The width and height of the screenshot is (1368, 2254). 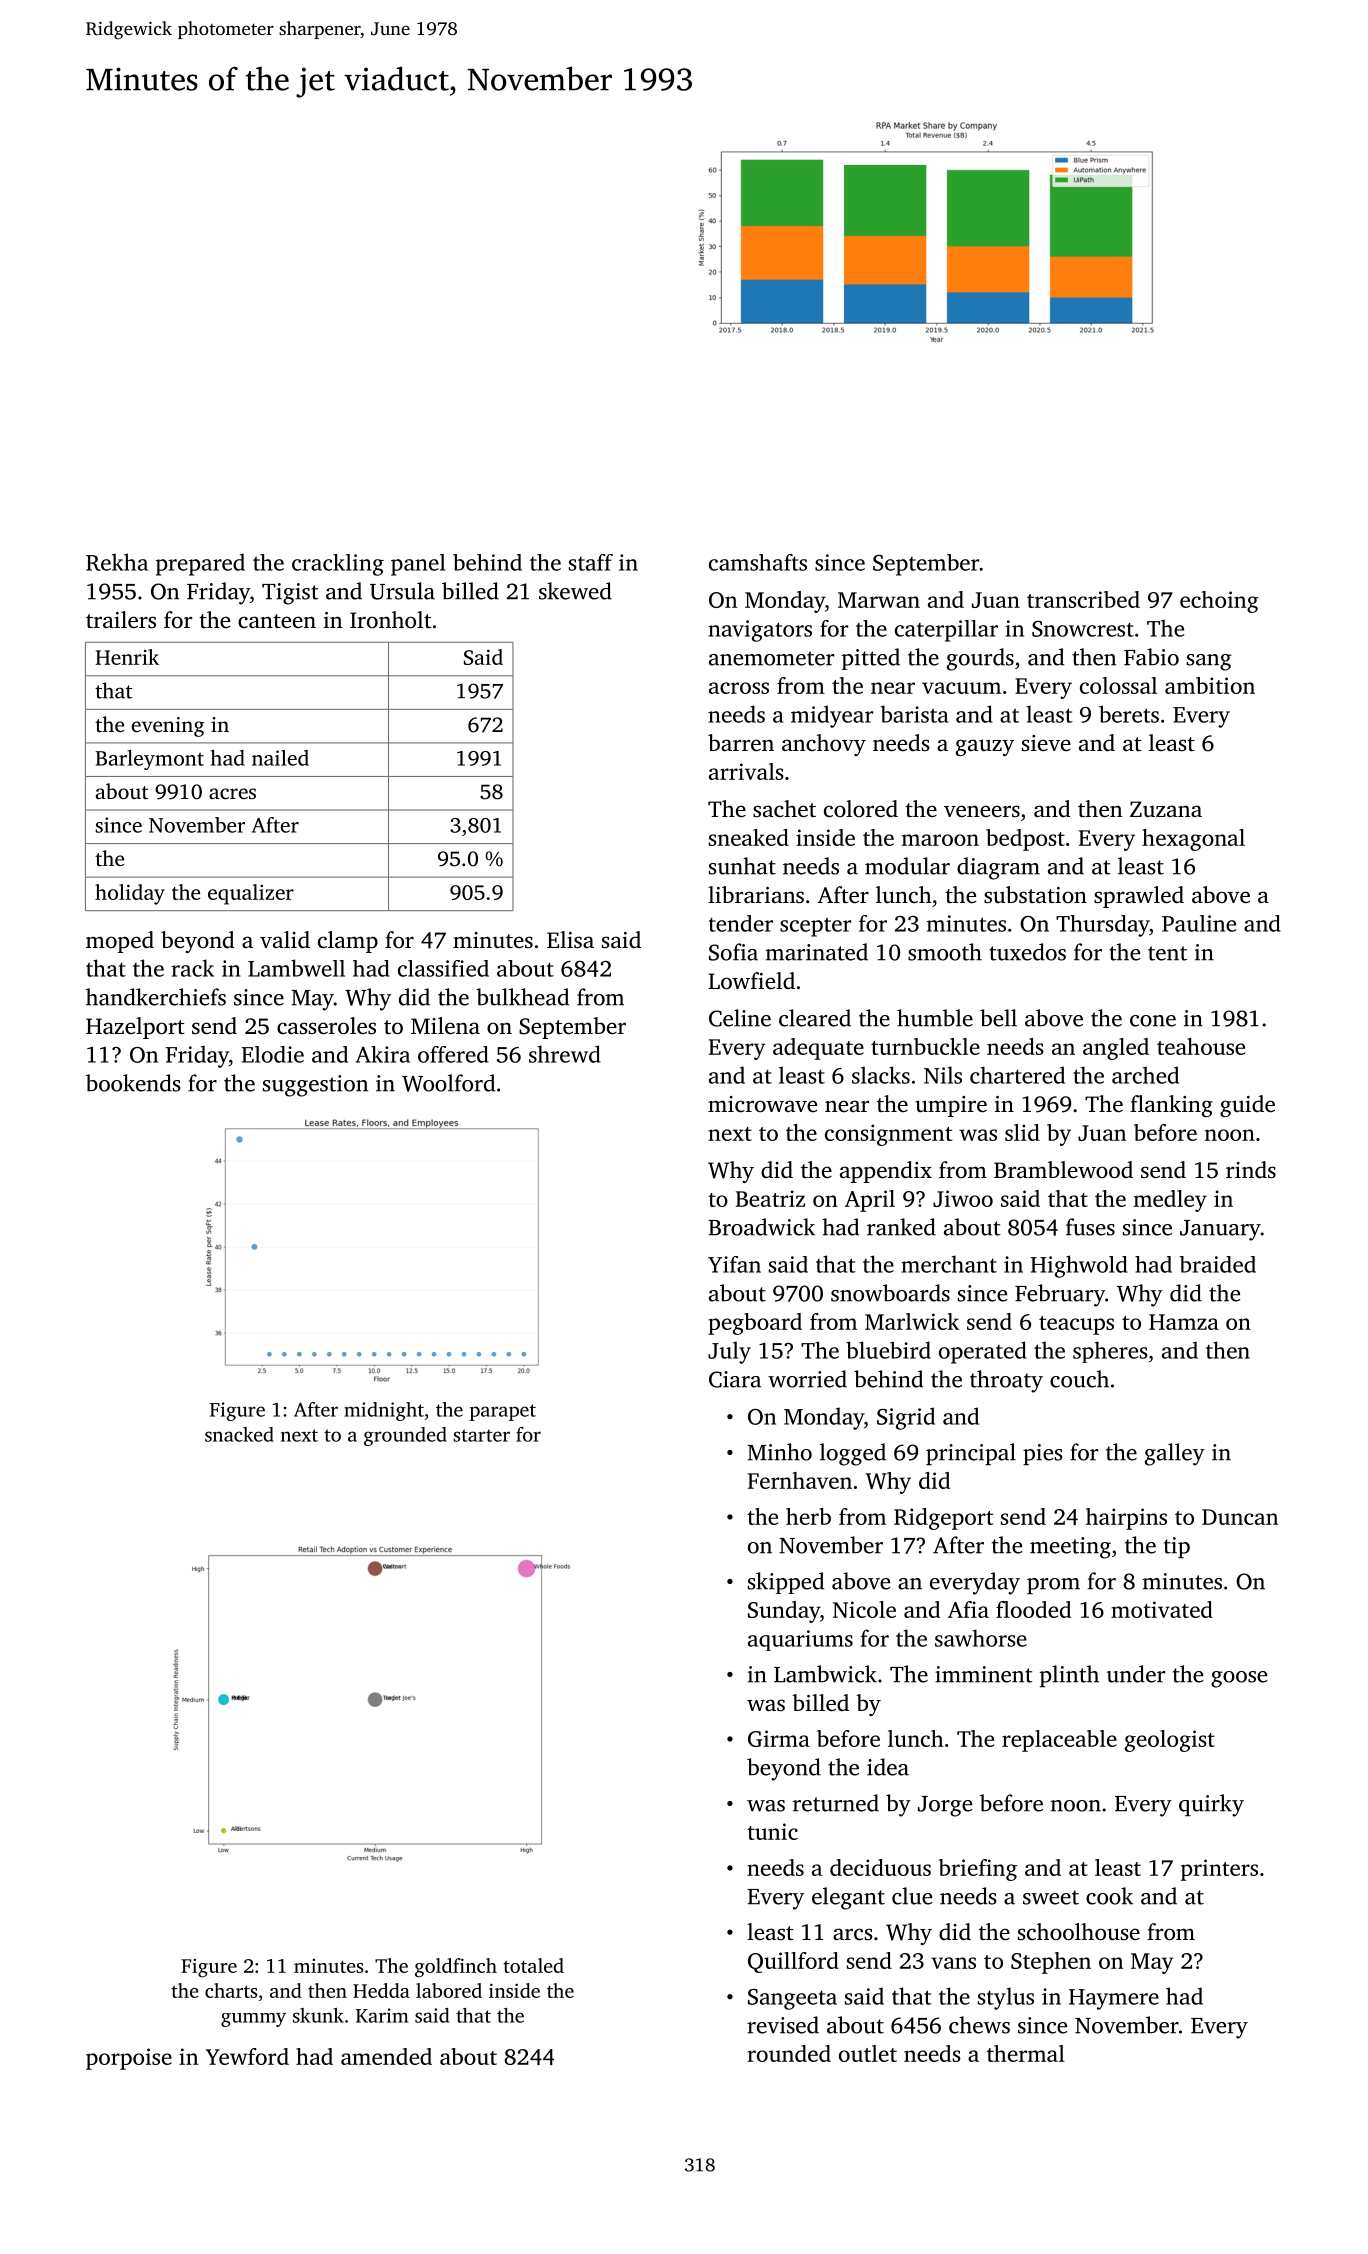 What do you see at coordinates (1027, 952) in the screenshot?
I see `tuxedos` at bounding box center [1027, 952].
